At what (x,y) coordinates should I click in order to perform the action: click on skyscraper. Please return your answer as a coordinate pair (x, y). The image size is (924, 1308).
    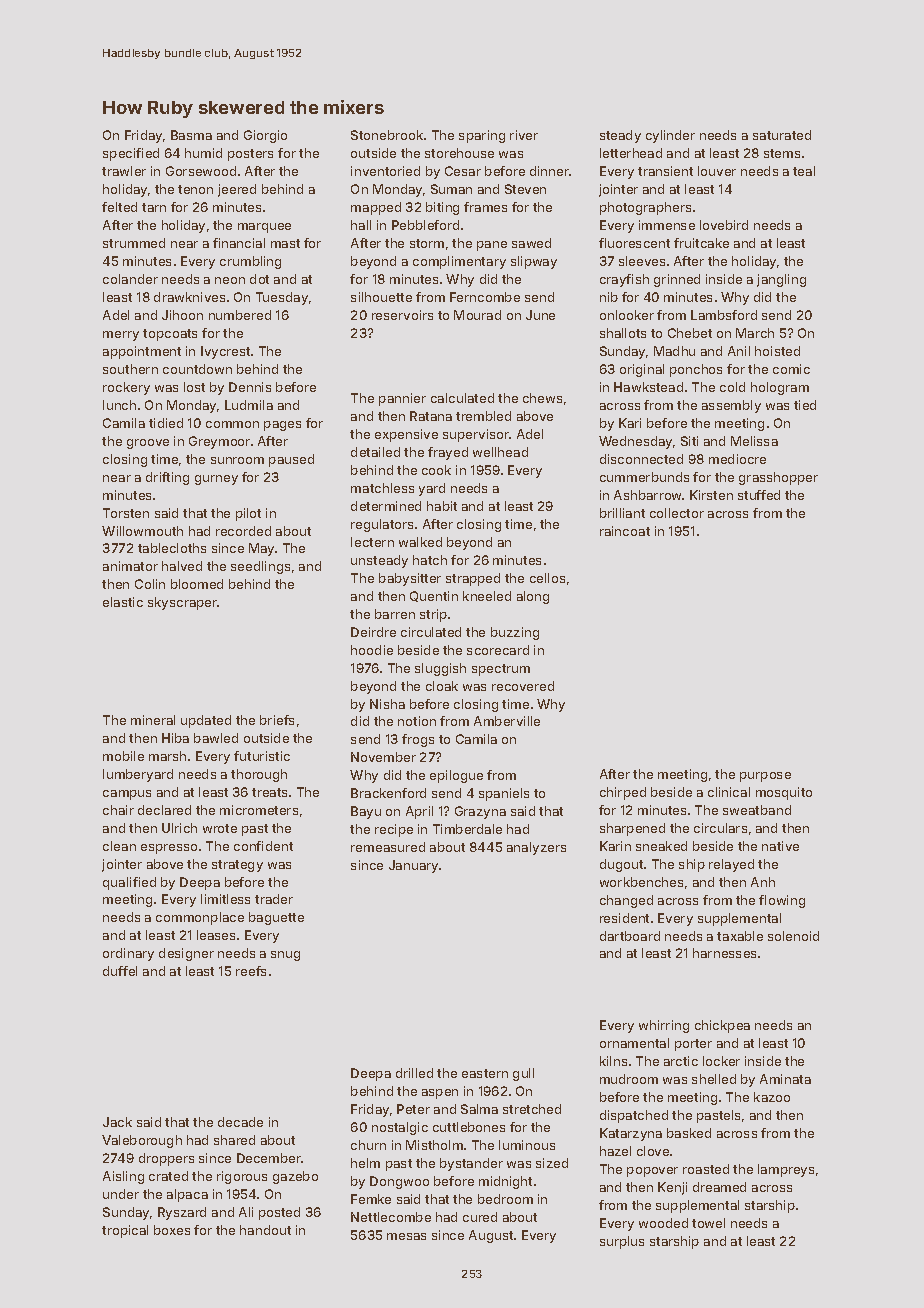
    Looking at the image, I should click on (183, 603).
